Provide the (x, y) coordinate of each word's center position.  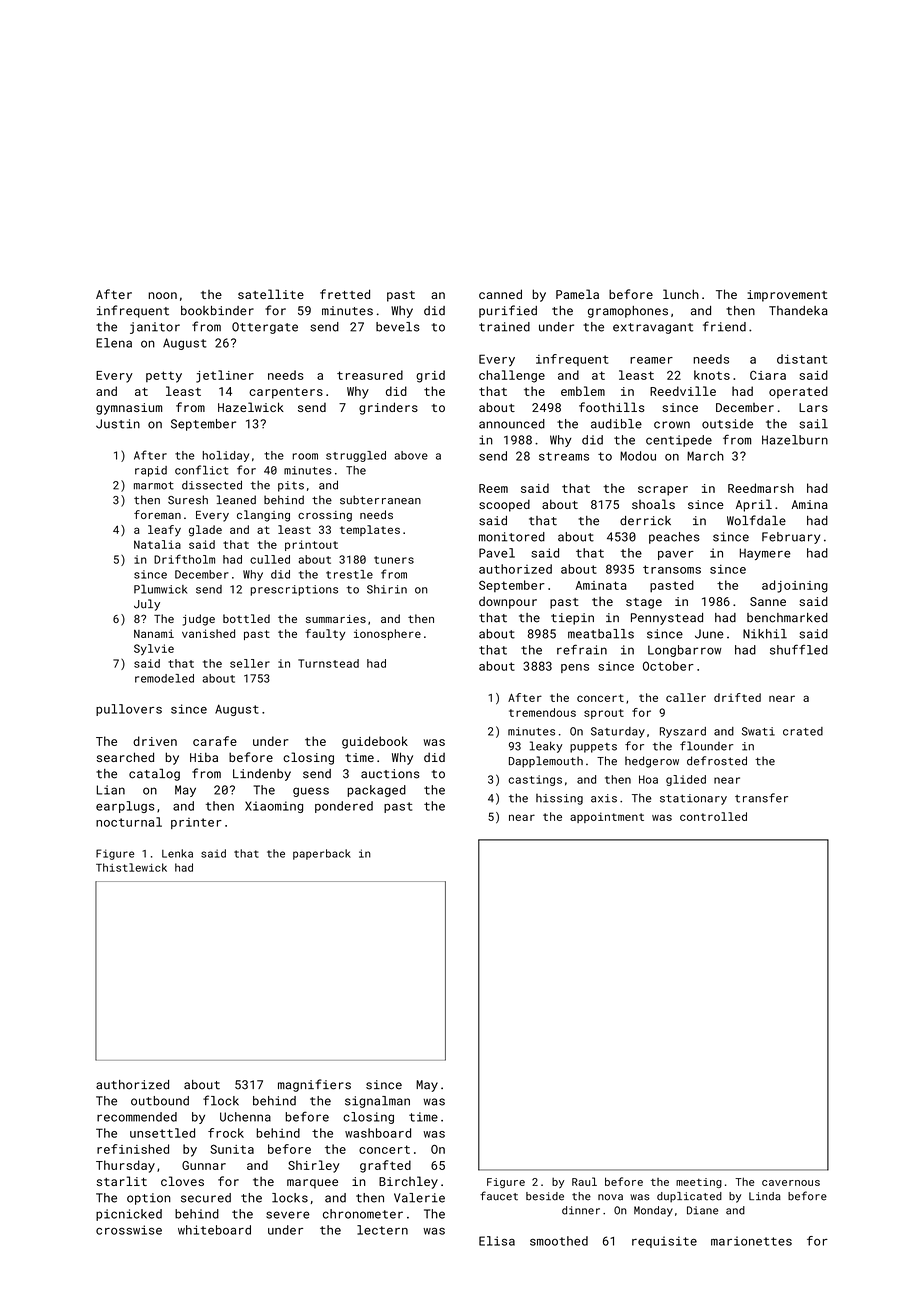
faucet (499, 1196)
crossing (325, 516)
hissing (559, 799)
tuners (394, 560)
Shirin (387, 589)
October (668, 666)
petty (164, 377)
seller (250, 663)
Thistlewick (131, 867)
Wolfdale (756, 520)
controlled (713, 816)
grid (430, 376)
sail (813, 424)
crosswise (129, 1230)
